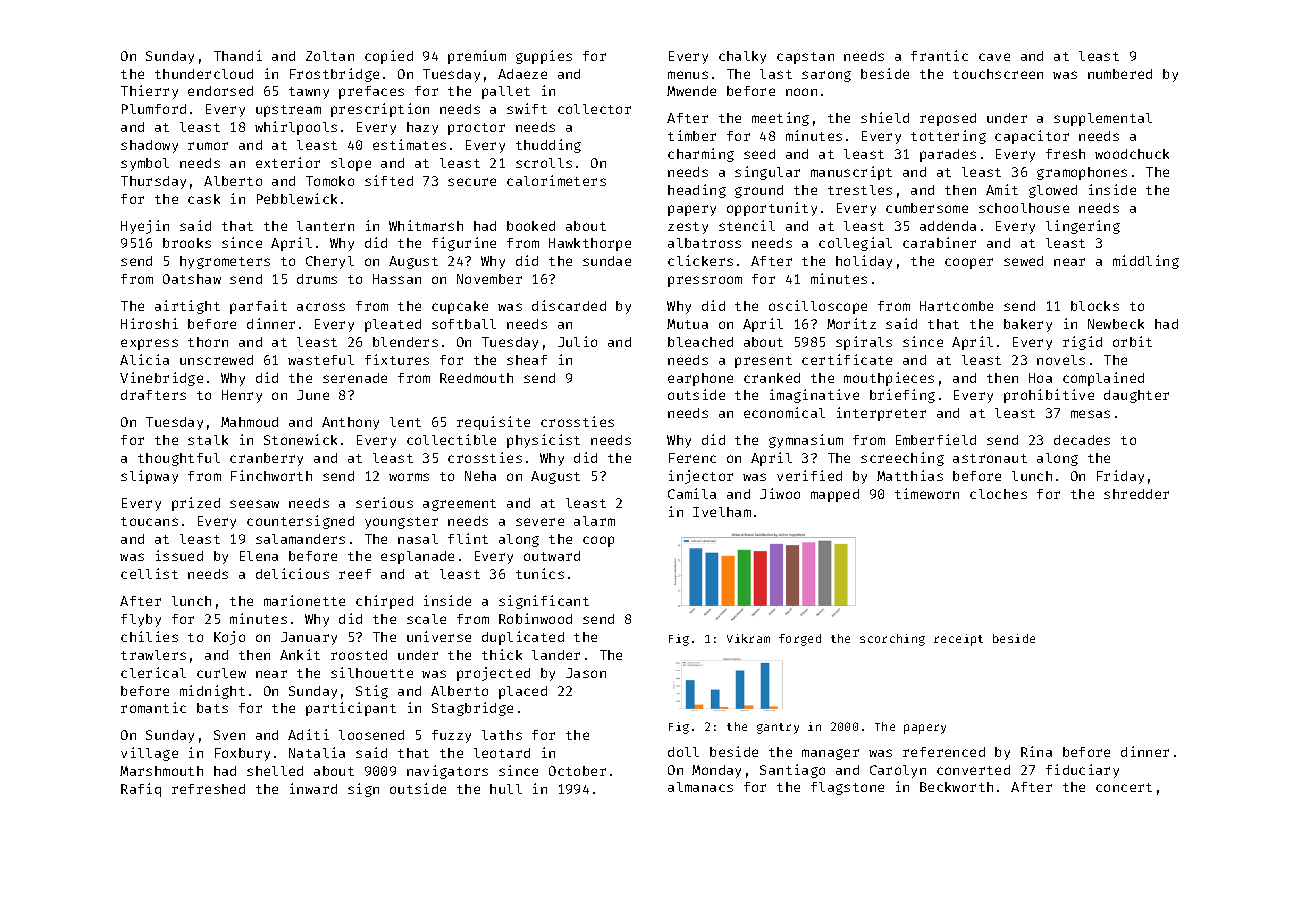  What do you see at coordinates (1132, 341) in the document?
I see `orbit` at bounding box center [1132, 341].
